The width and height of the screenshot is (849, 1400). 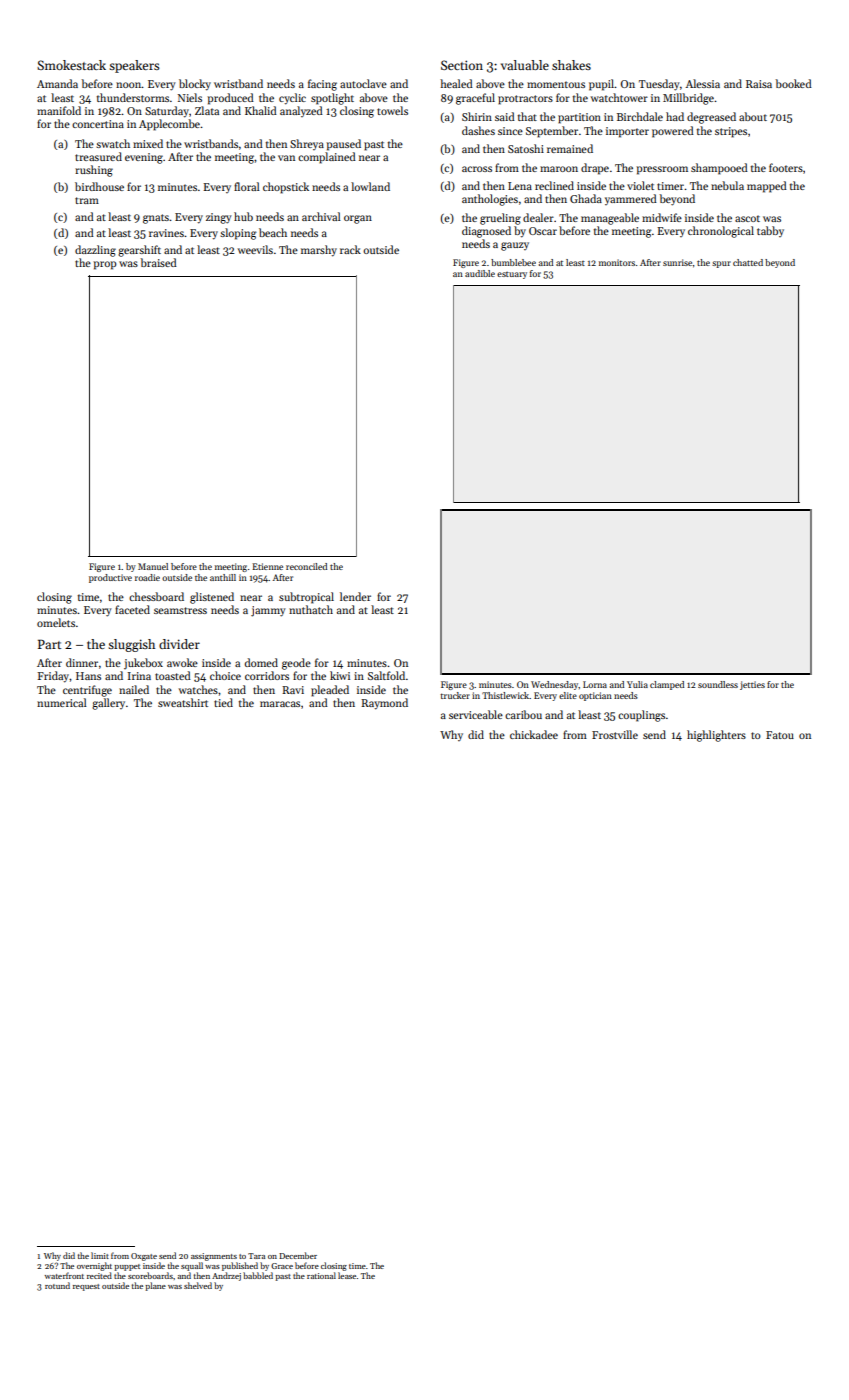 What do you see at coordinates (759, 84) in the screenshot?
I see `Raisa` at bounding box center [759, 84].
